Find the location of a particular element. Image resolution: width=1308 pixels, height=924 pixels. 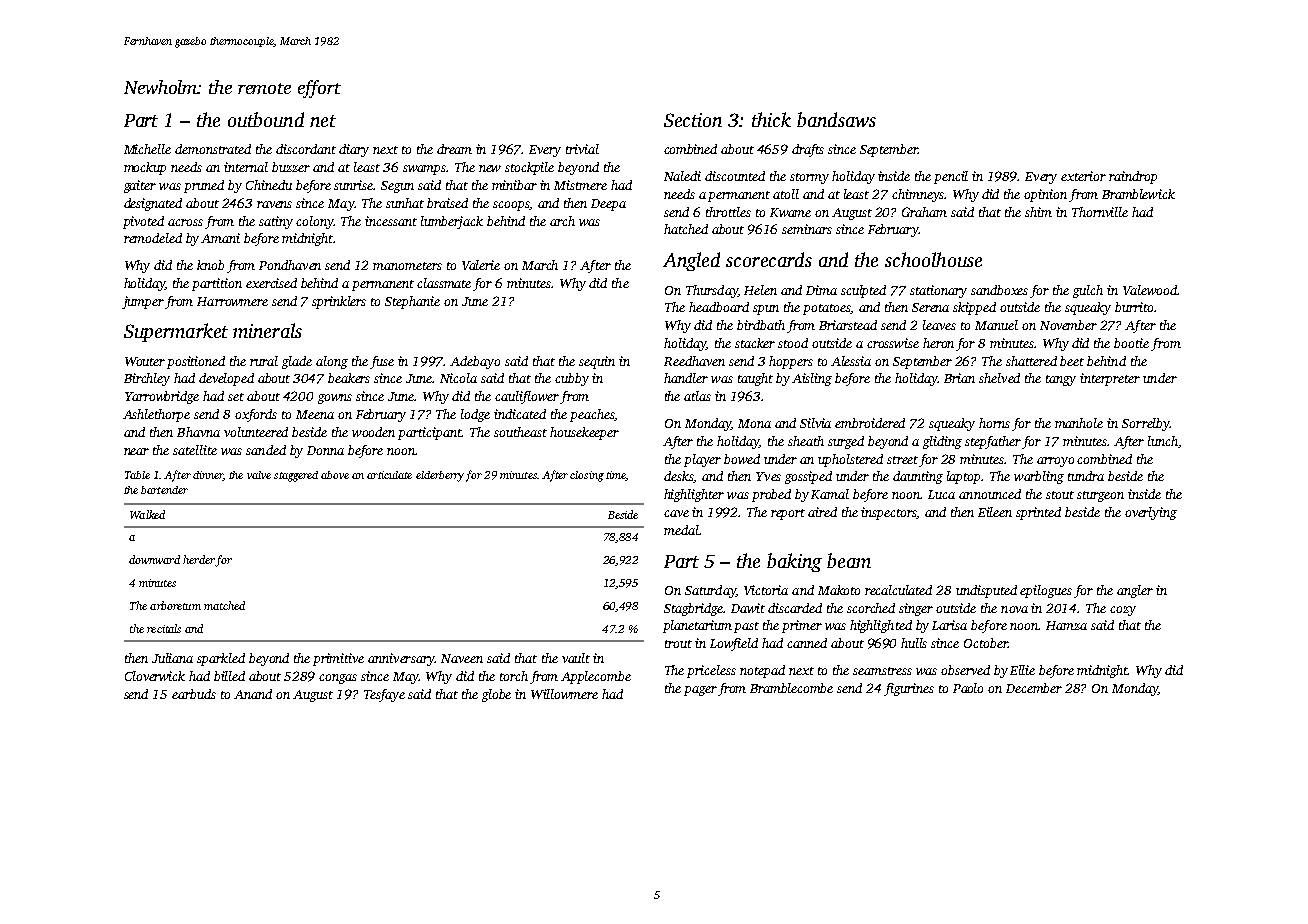

Bramblewick is located at coordinates (1138, 194).
